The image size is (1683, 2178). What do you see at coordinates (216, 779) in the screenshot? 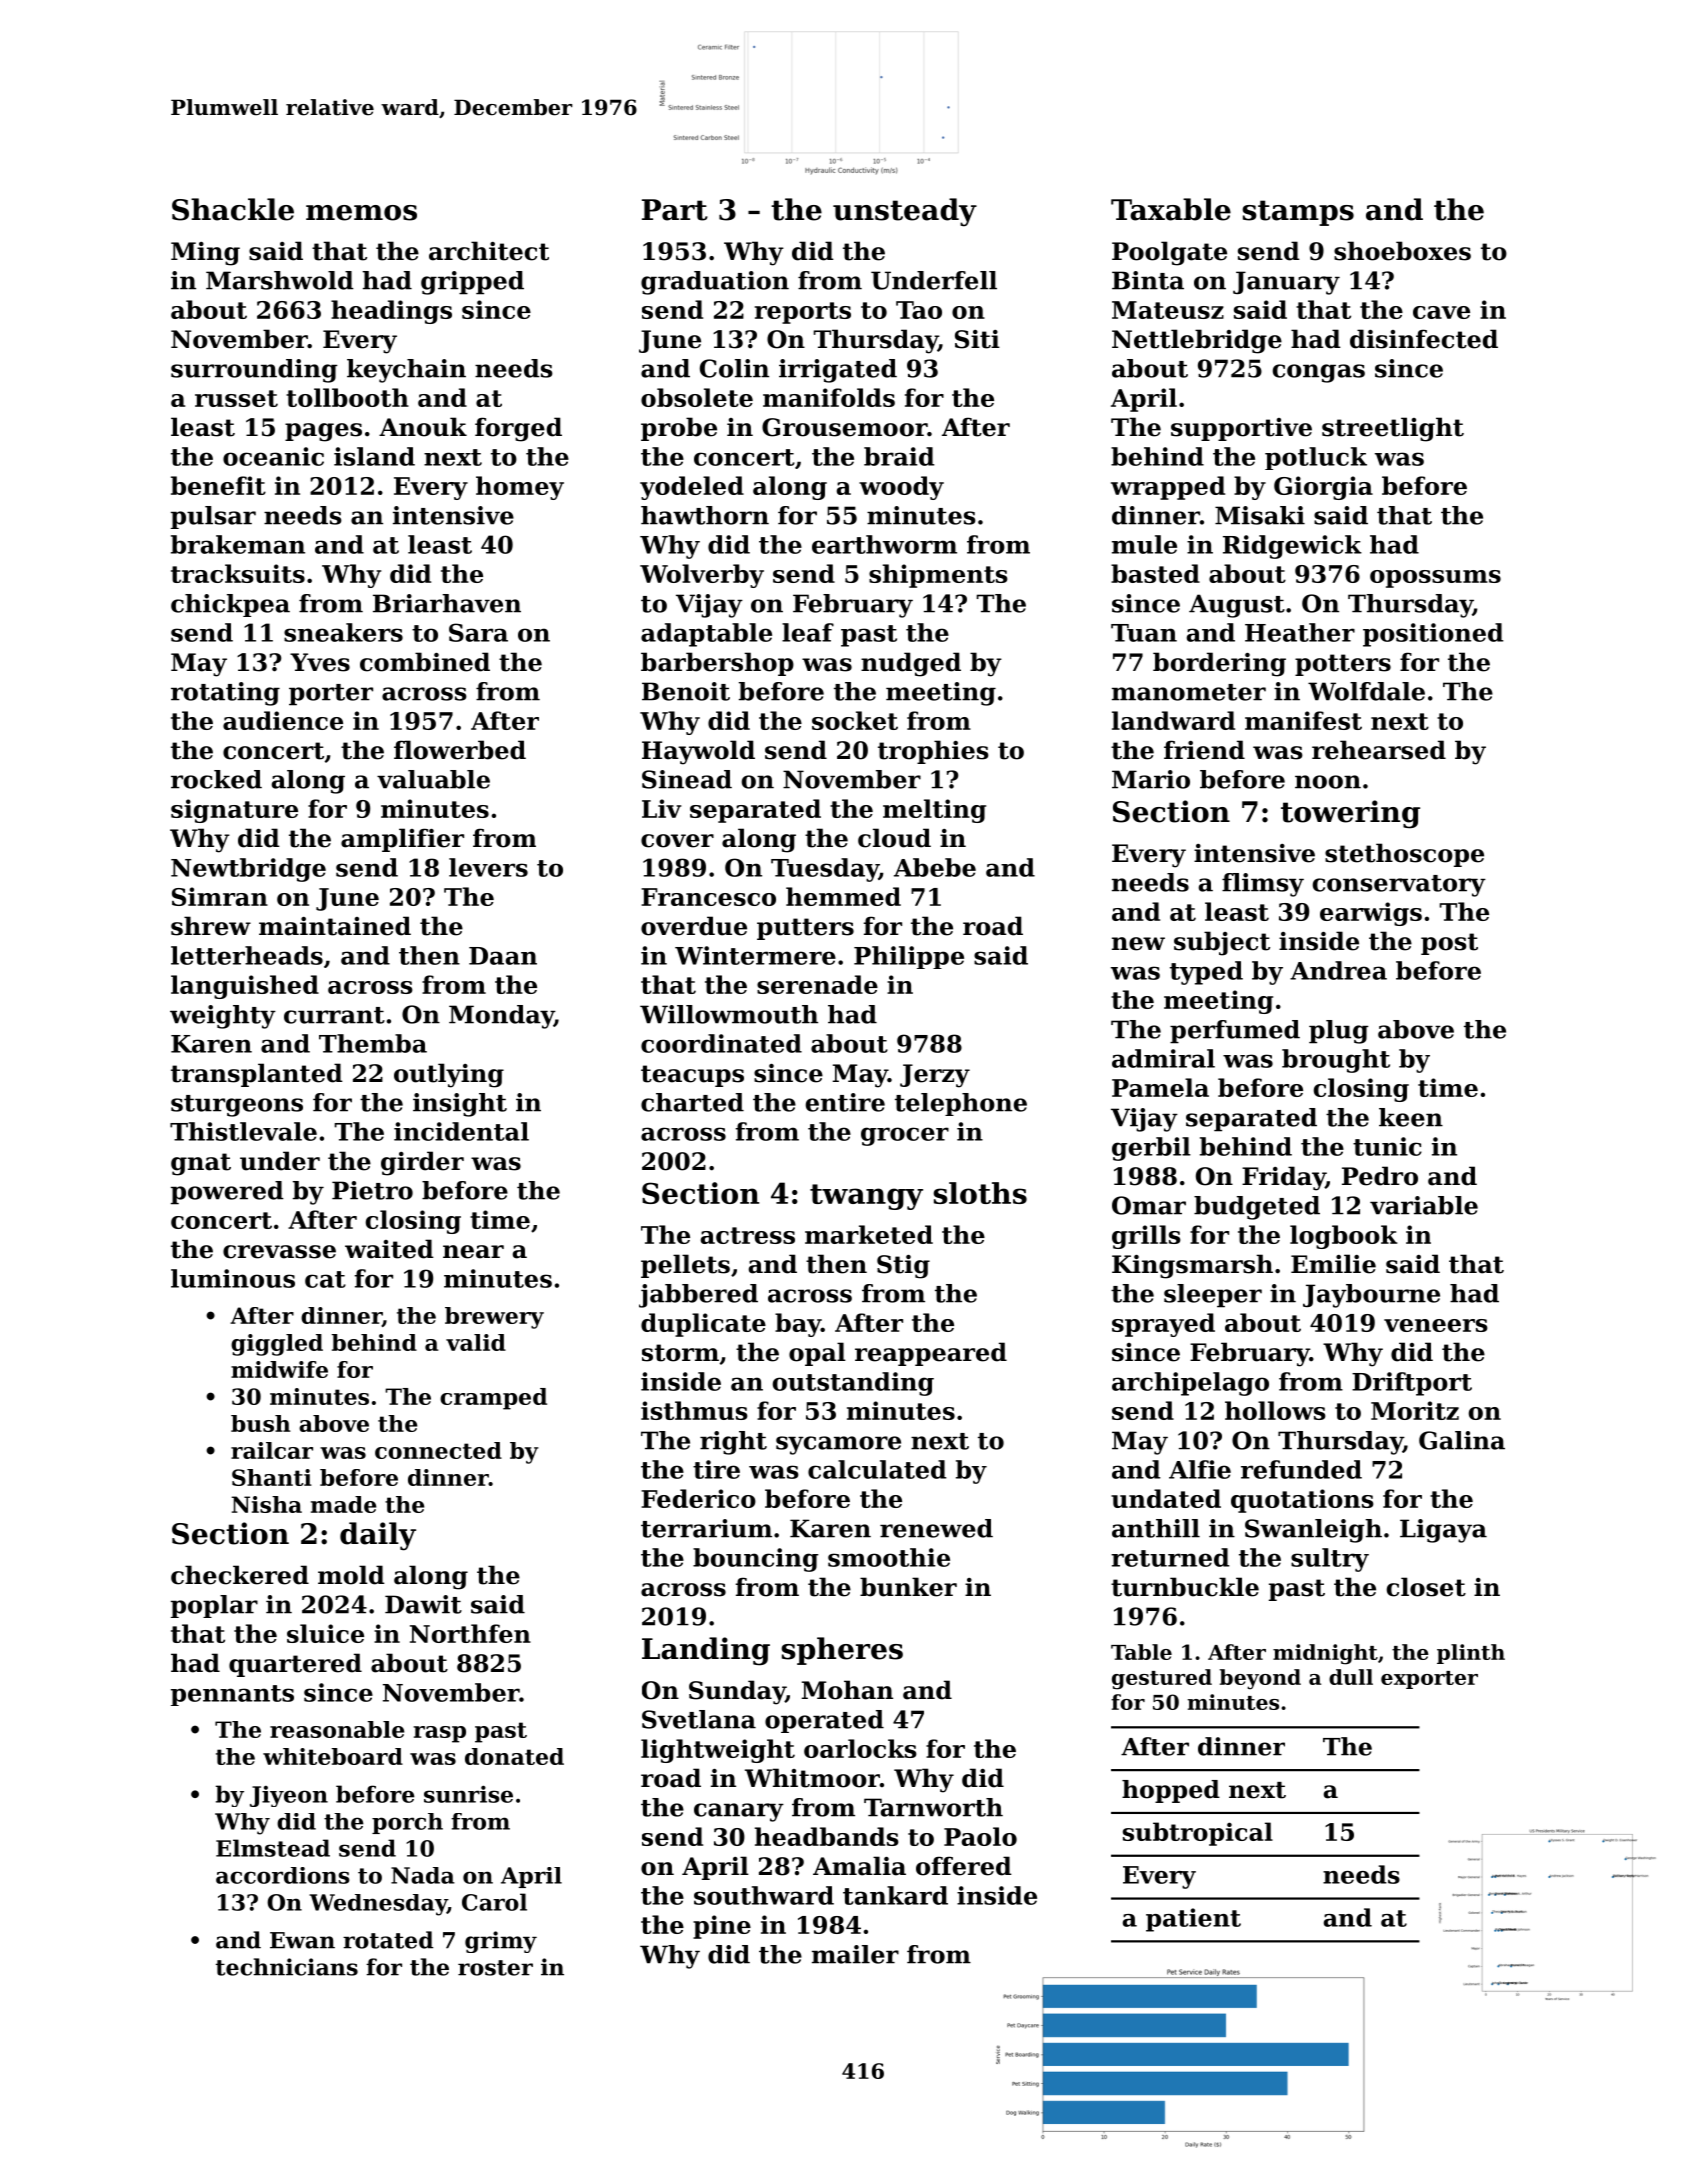
I see `rocked` at bounding box center [216, 779].
